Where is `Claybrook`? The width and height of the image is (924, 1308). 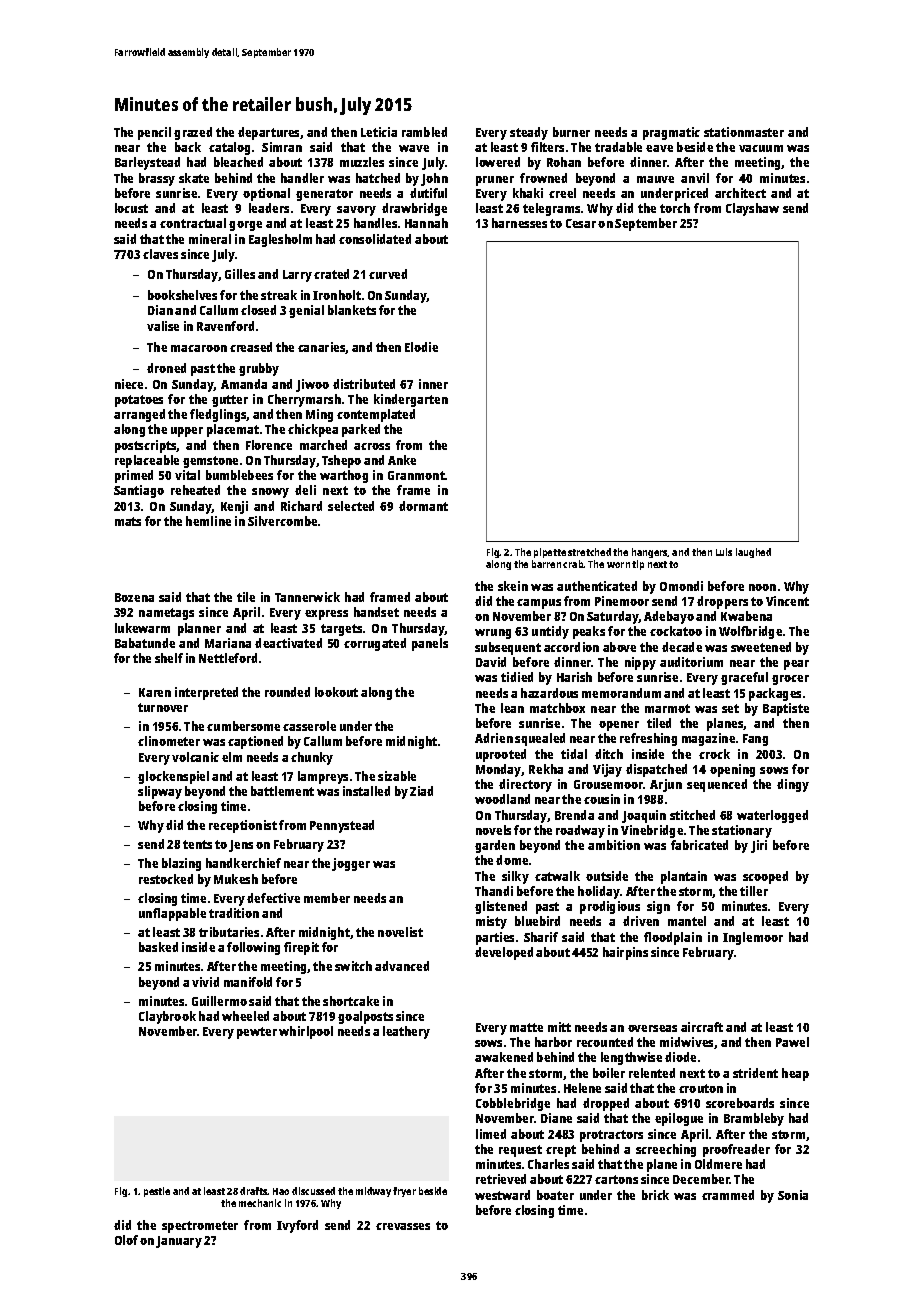 Claybrook is located at coordinates (167, 1017).
